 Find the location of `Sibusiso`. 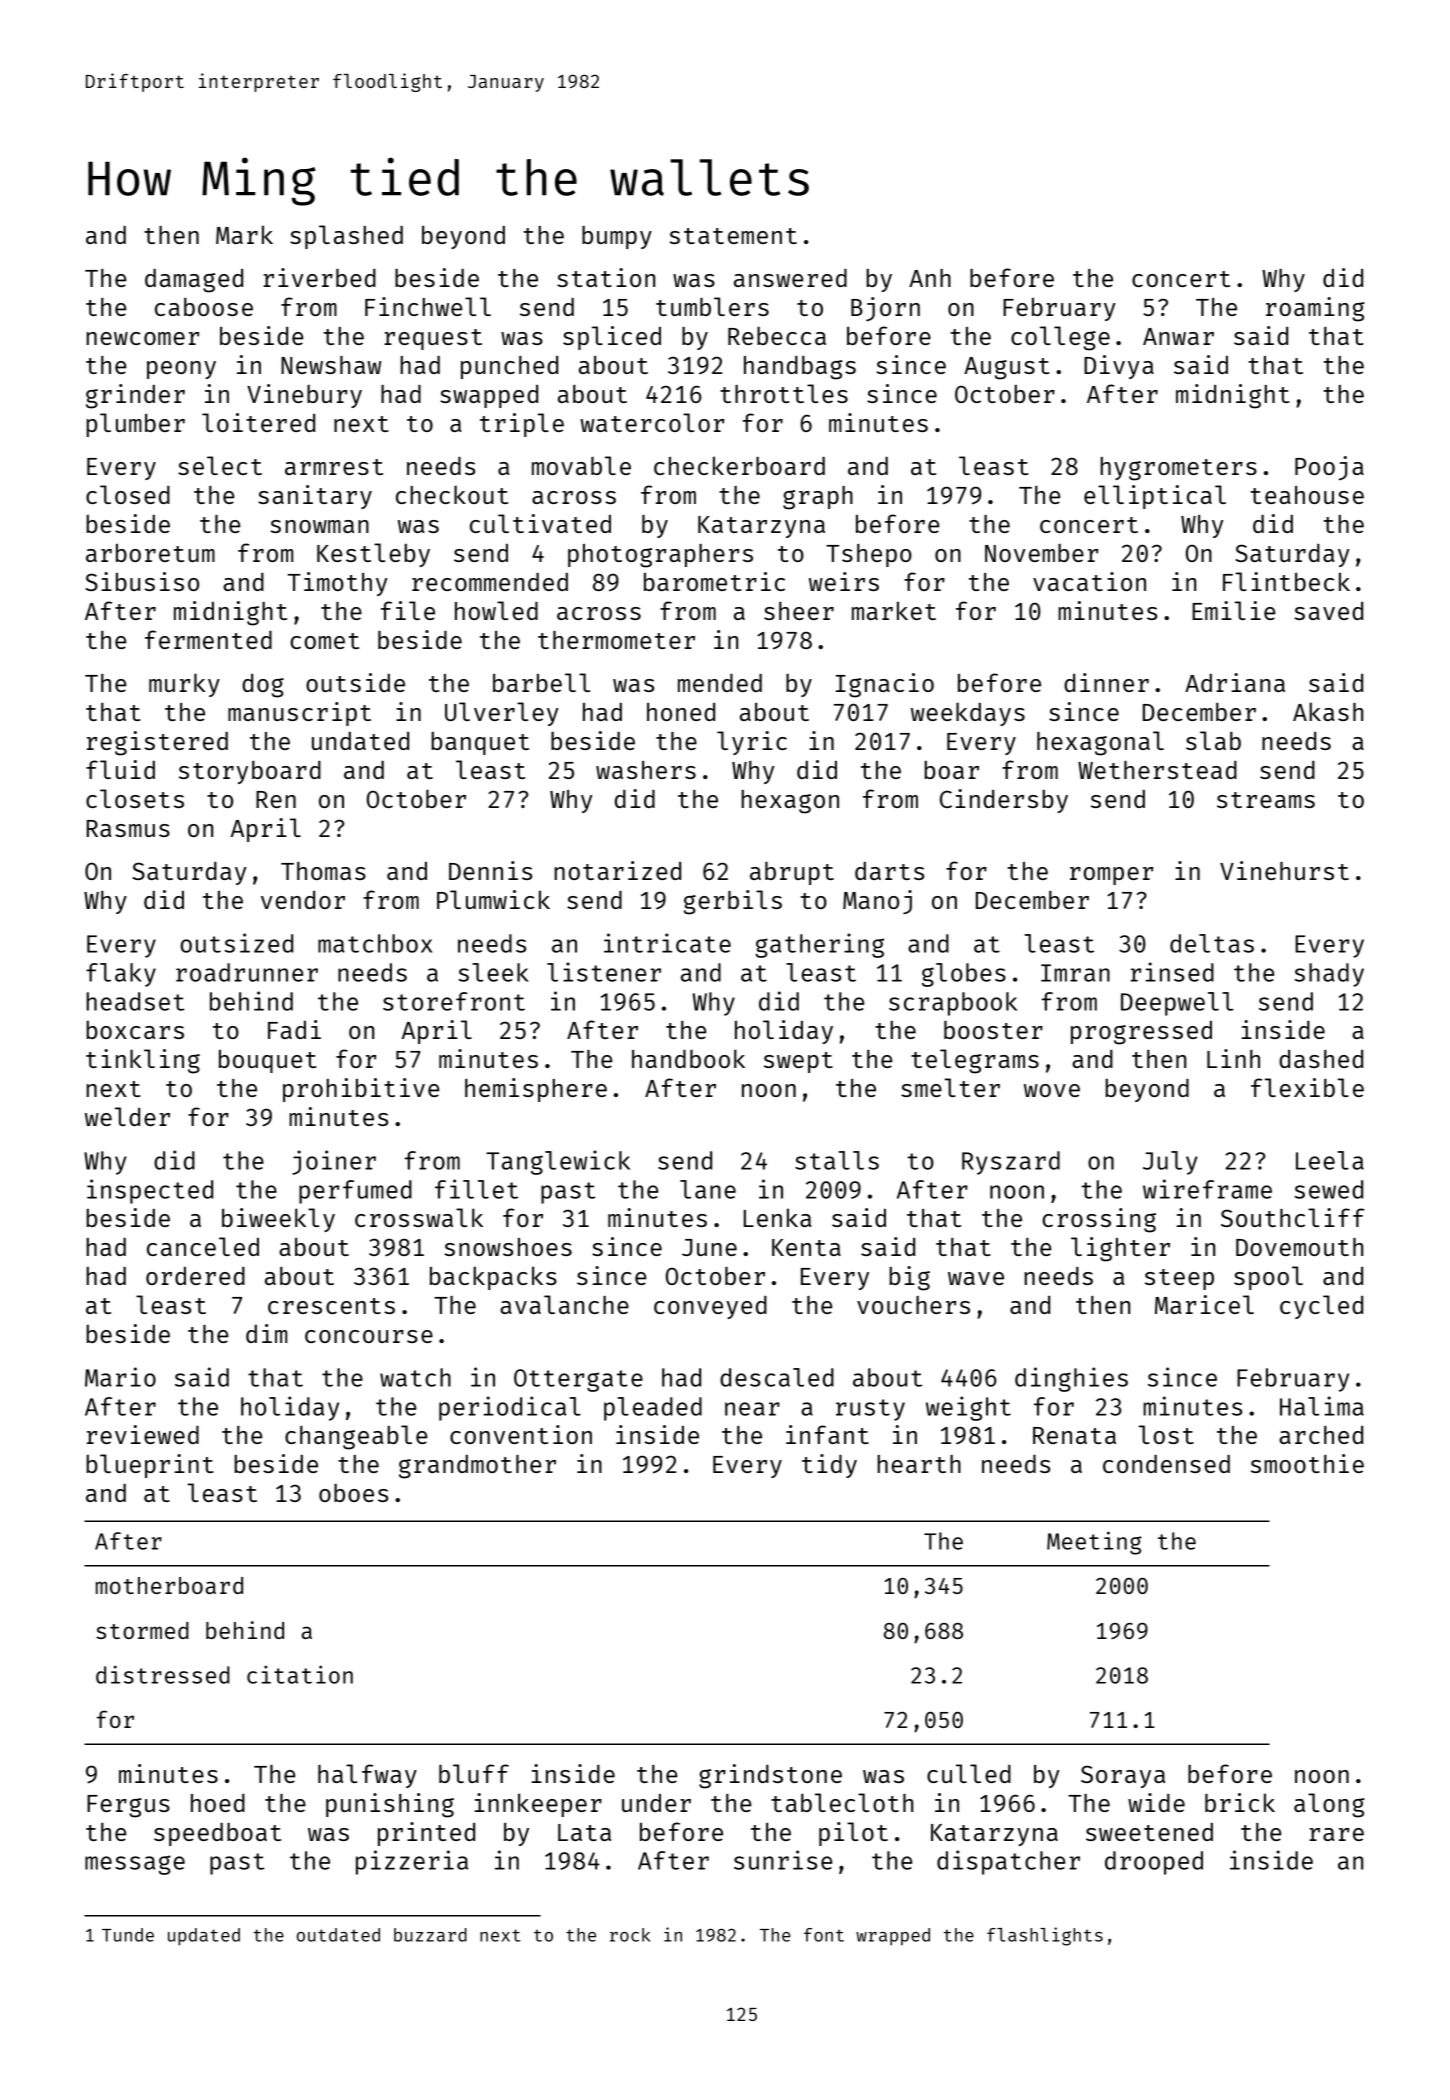

Sibusiso is located at coordinates (142, 581).
